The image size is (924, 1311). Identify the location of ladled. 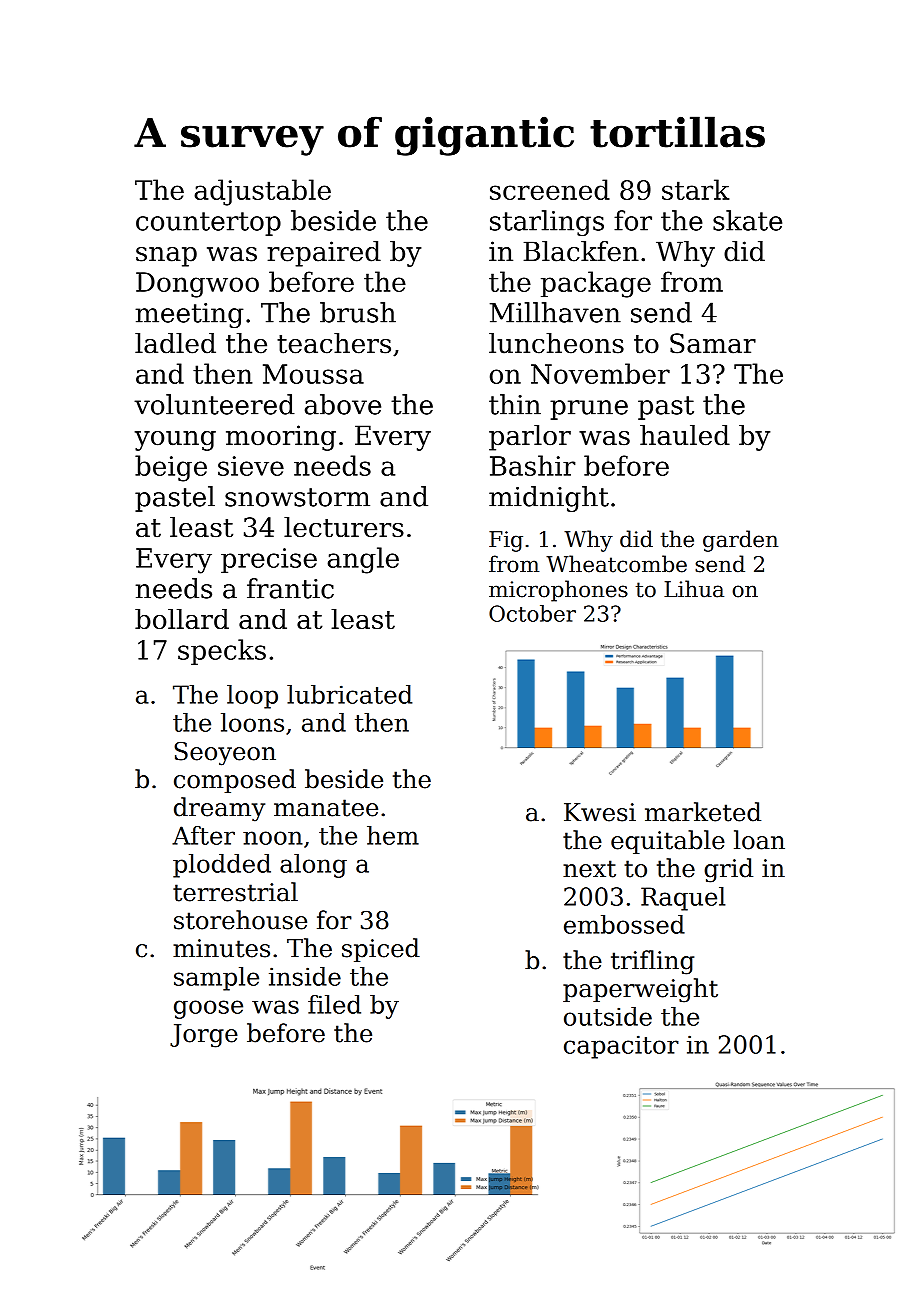
(175, 343).
